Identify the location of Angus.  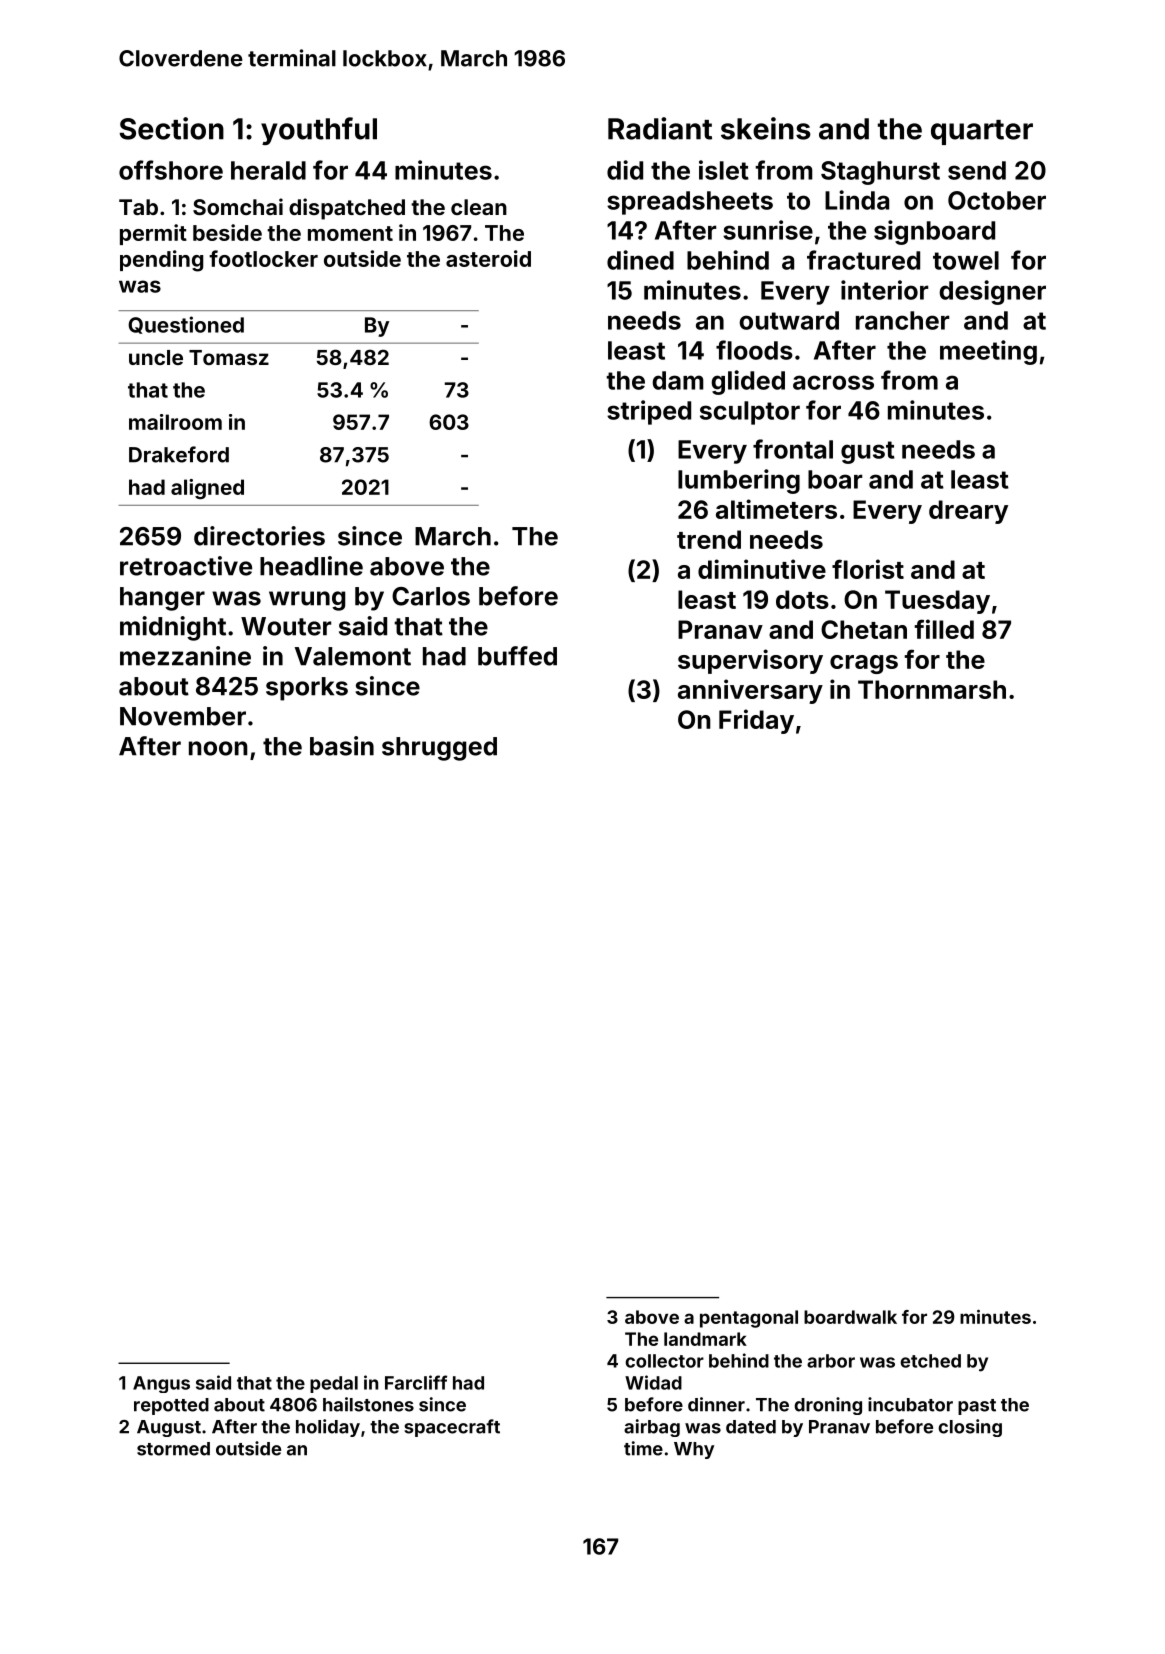
(161, 1384).
